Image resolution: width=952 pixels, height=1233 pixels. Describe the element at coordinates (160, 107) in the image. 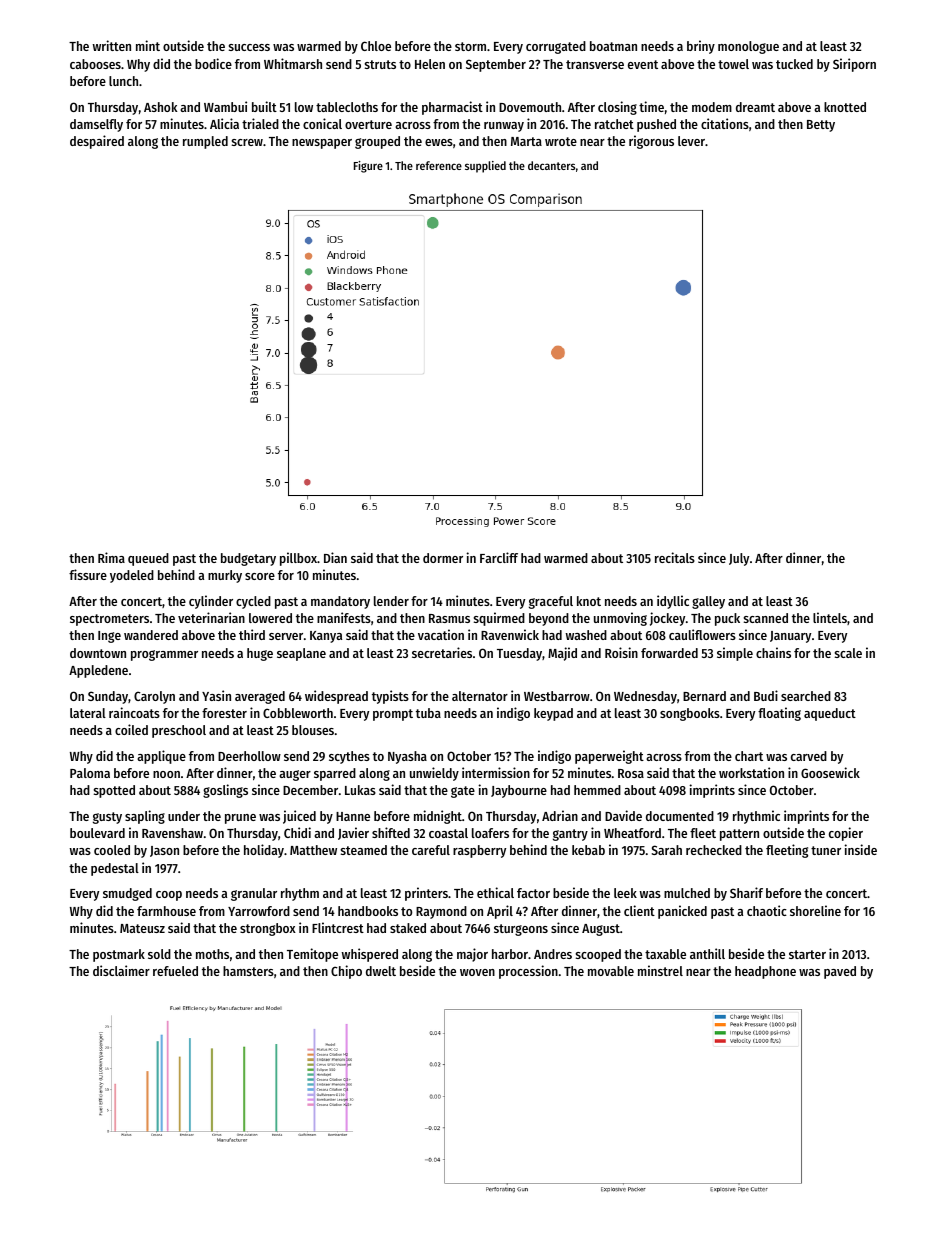

I see `Ashok` at that location.
